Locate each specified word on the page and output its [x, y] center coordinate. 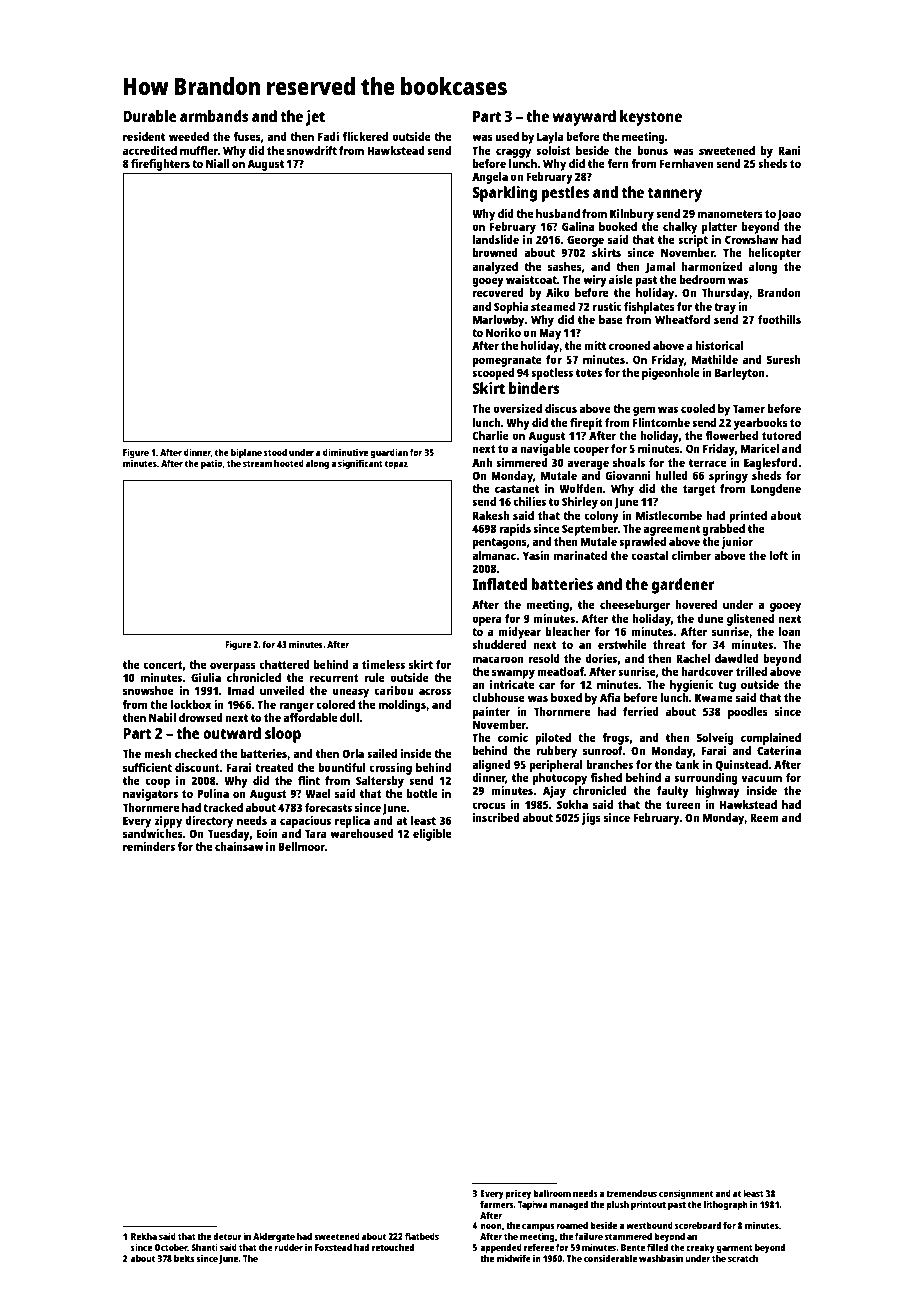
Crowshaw [751, 239]
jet [315, 118]
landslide [496, 239]
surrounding [706, 779]
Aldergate [274, 1237]
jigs [591, 819]
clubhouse [498, 697]
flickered [365, 136]
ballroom [552, 1193]
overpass [233, 667]
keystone [651, 118]
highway [717, 792]
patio [212, 464]
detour [227, 1236]
